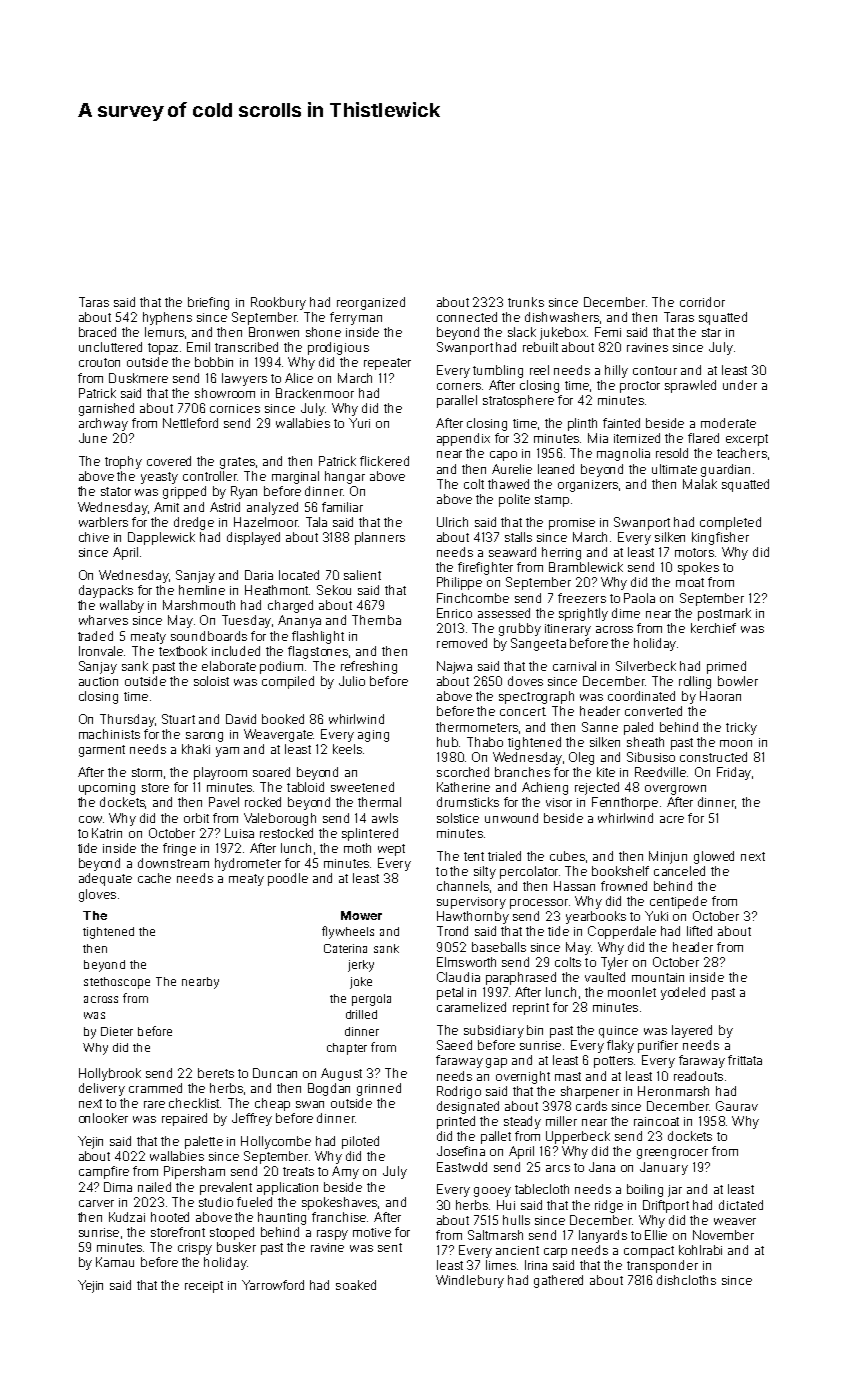 The image size is (849, 1400). I want to click on busker, so click(236, 1247).
